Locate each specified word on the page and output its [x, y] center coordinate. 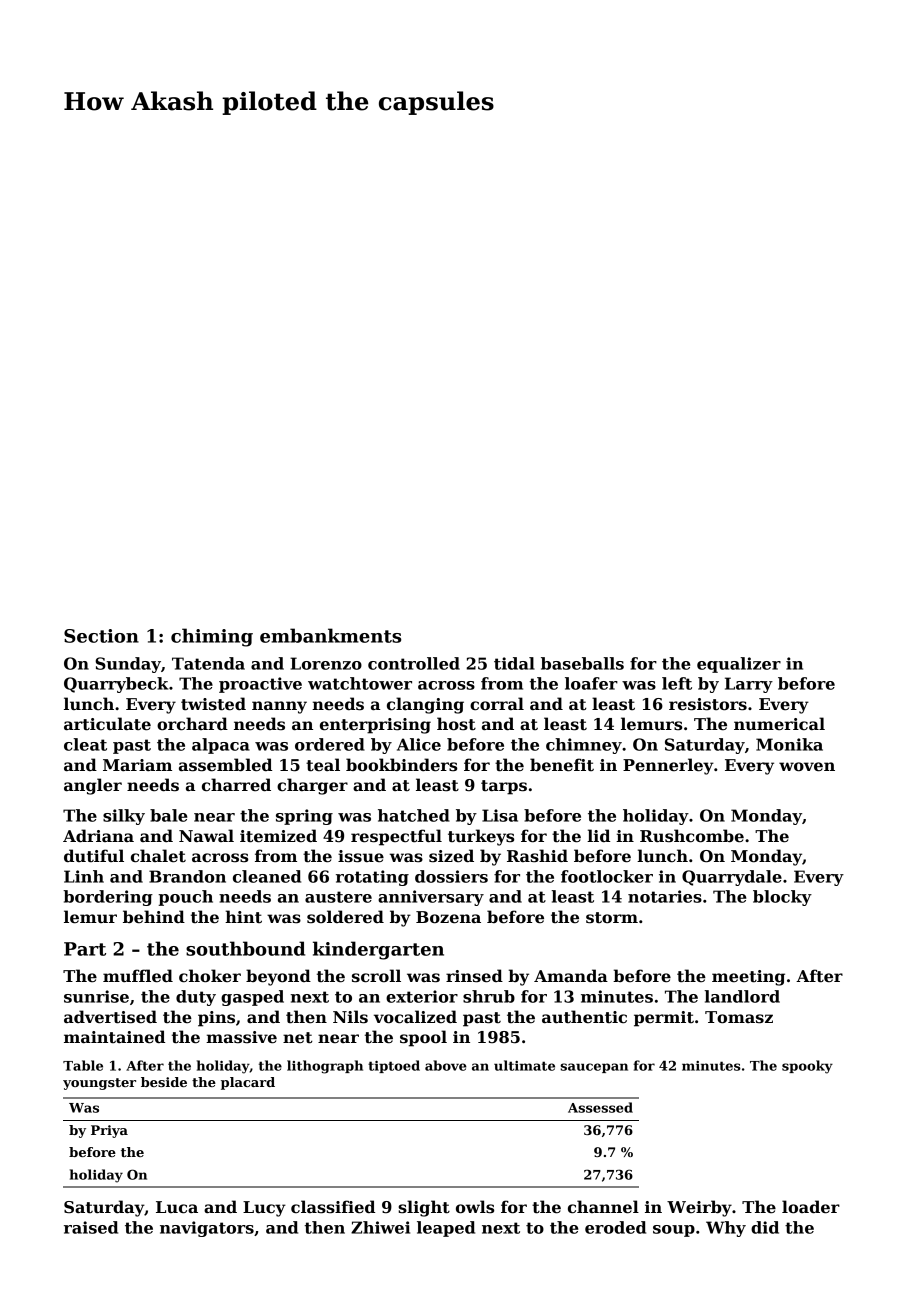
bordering [108, 898]
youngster [99, 1084]
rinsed [474, 976]
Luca [177, 1207]
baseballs [582, 663]
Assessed [600, 1107]
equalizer [739, 665]
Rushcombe [692, 836]
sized [451, 856]
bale [168, 815]
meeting [748, 978]
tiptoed [394, 1066]
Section [101, 636]
